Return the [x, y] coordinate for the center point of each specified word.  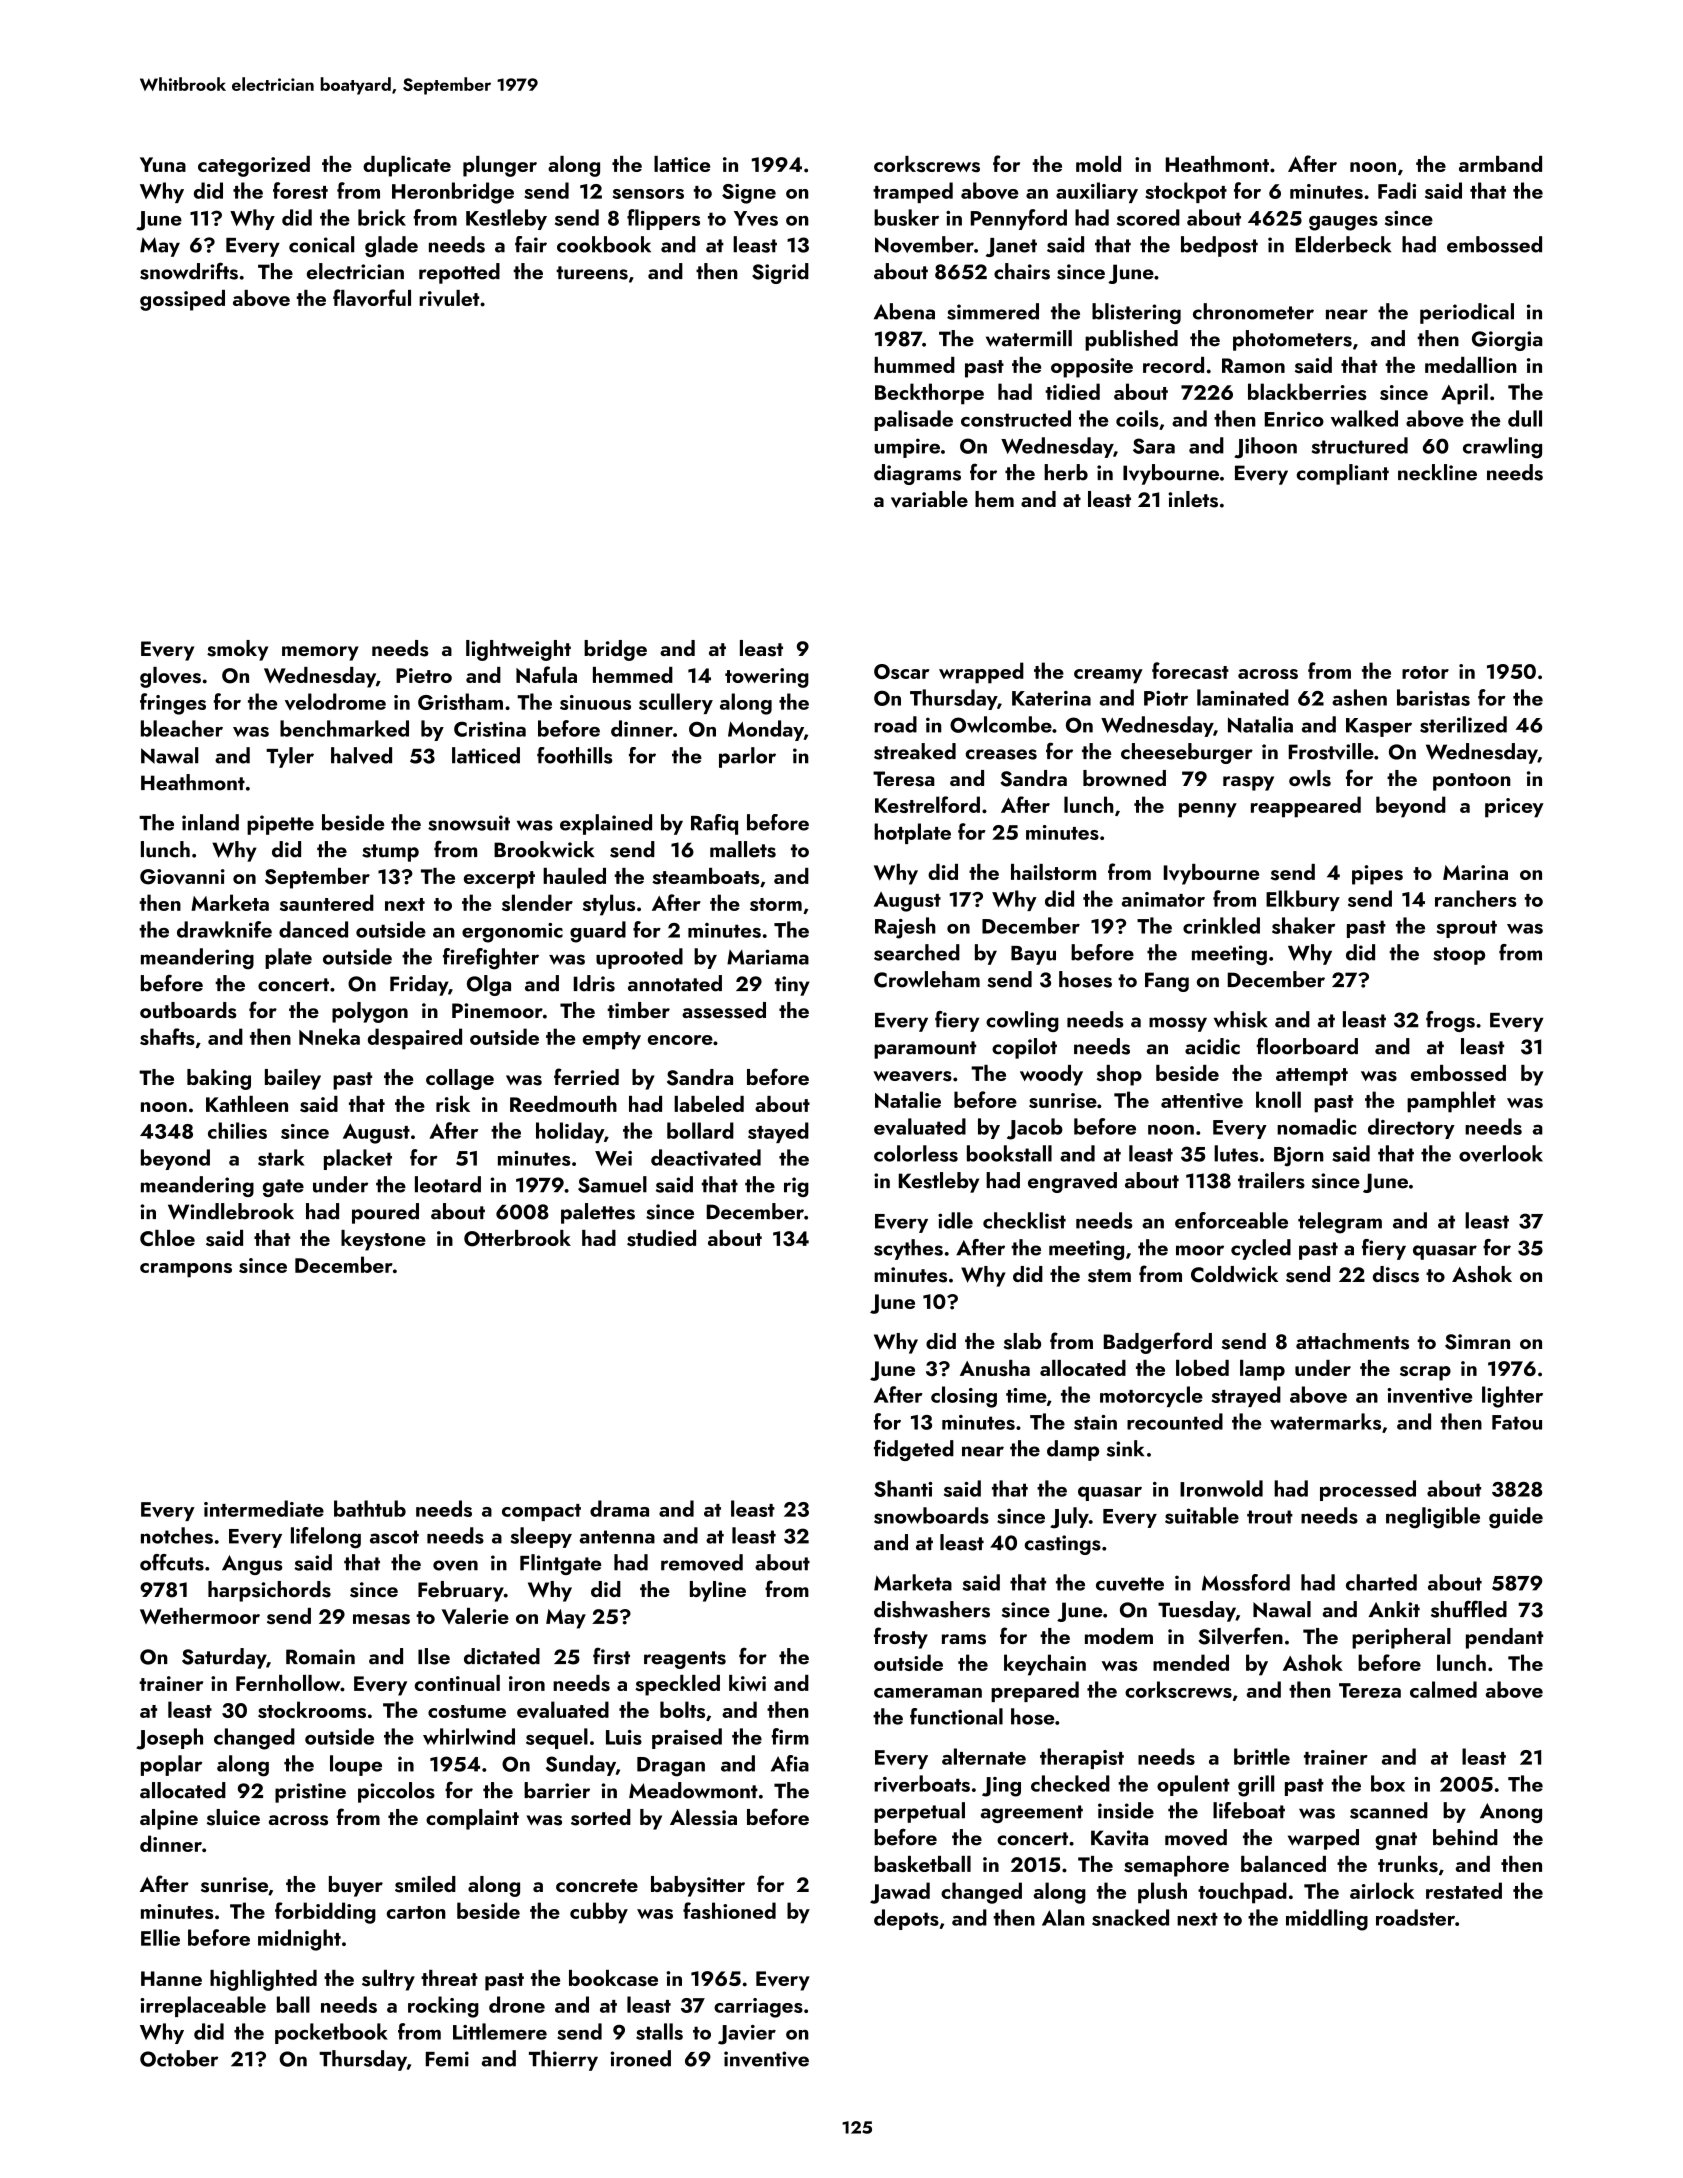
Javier [747, 2035]
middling [1327, 1920]
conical [321, 244]
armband [1500, 164]
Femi [447, 2059]
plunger [500, 166]
